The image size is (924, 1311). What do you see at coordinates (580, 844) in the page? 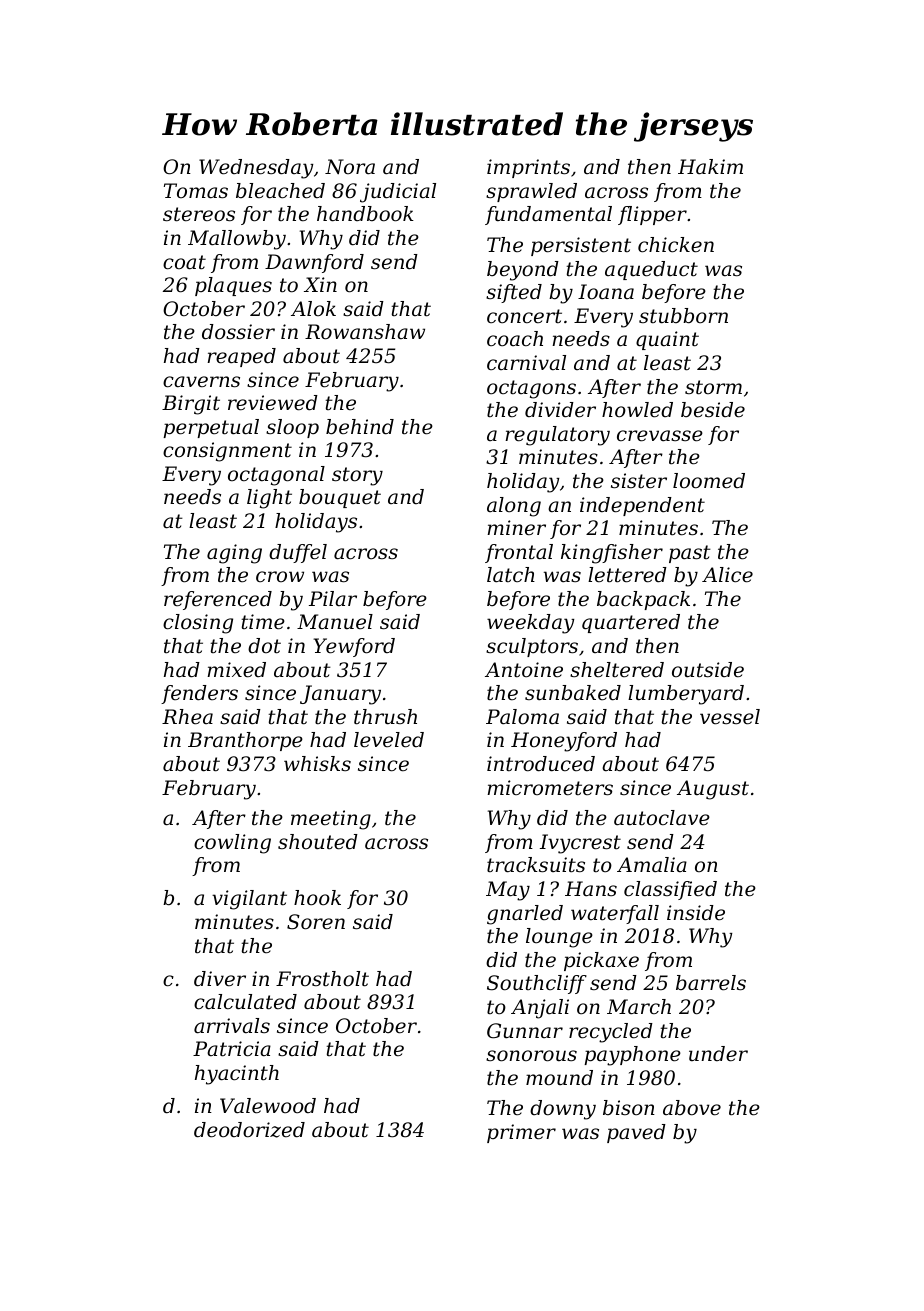
I see `Ivycrest` at bounding box center [580, 844].
